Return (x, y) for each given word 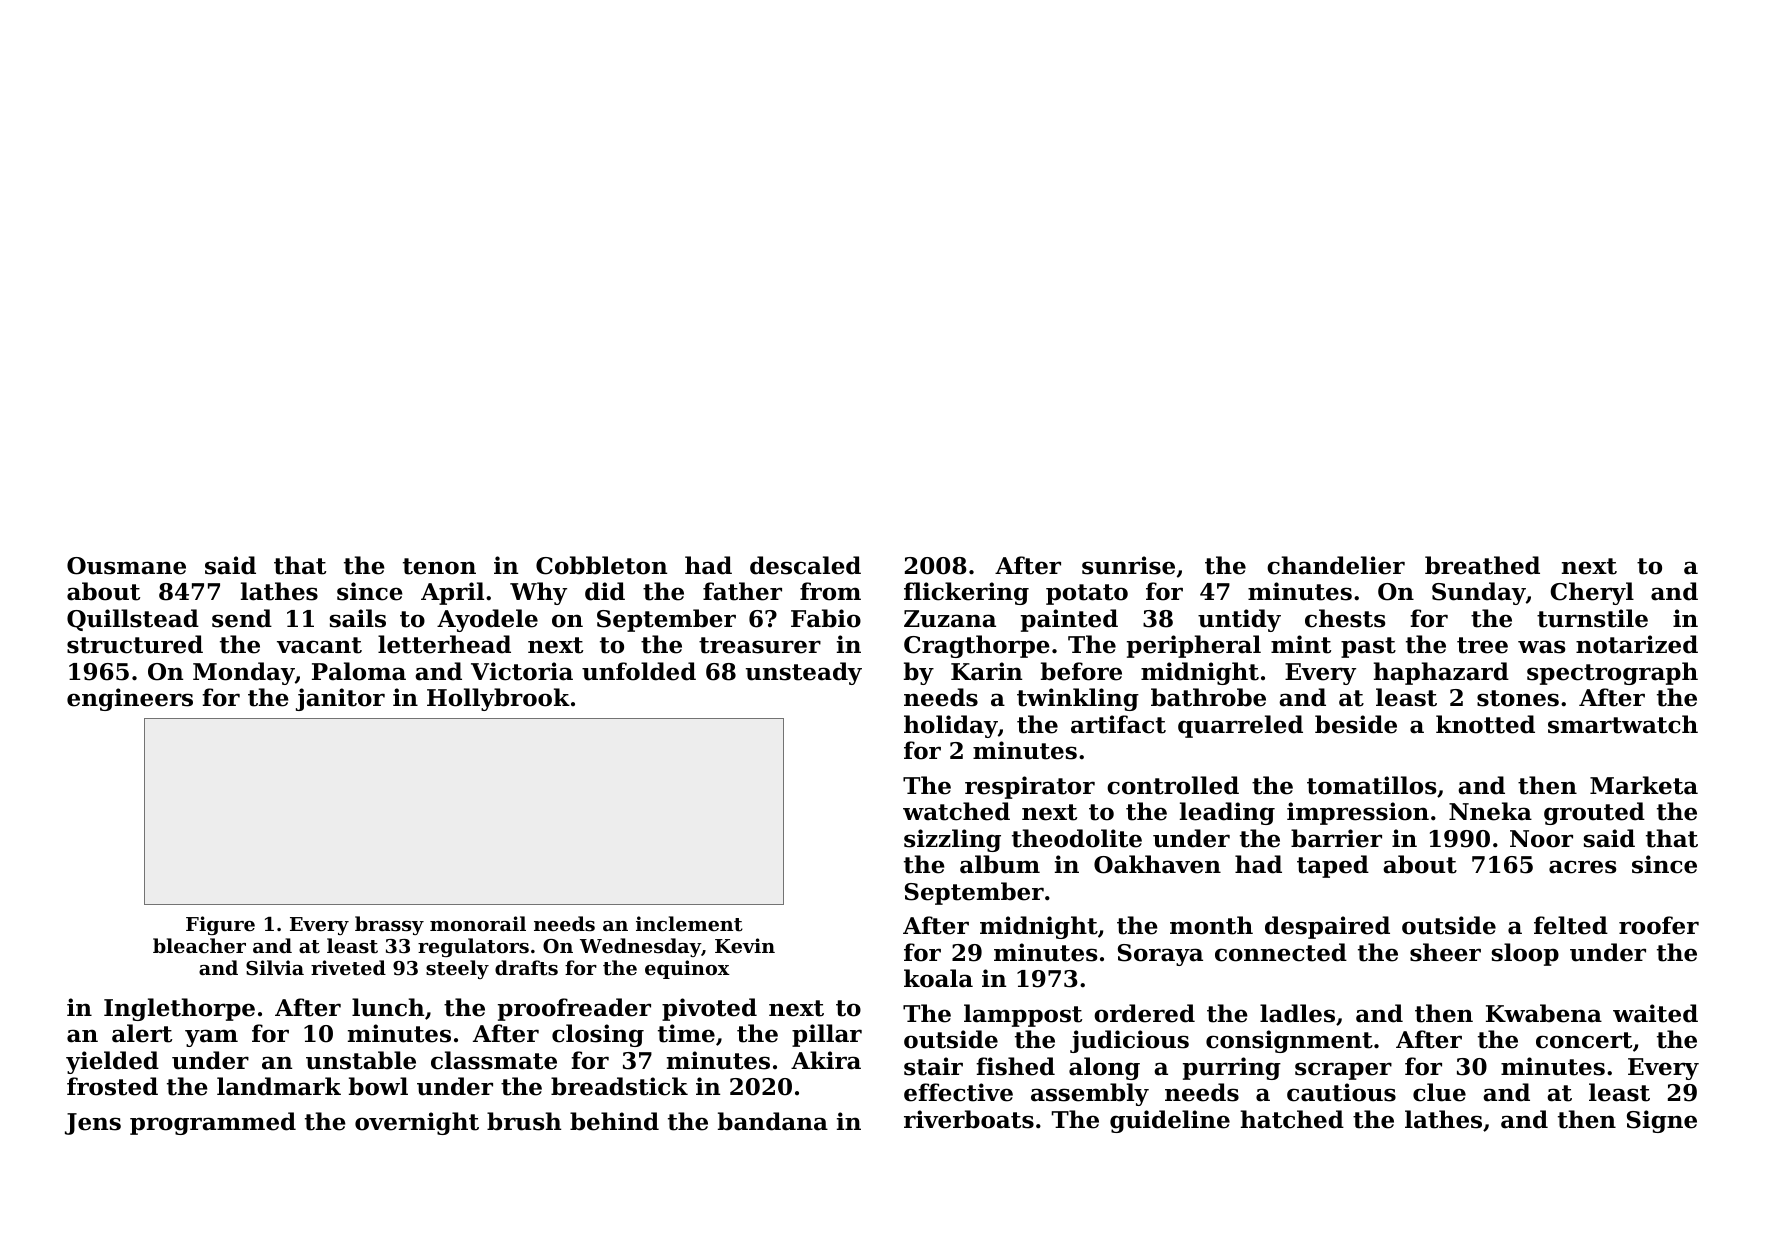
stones (1518, 698)
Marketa (1644, 785)
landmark (279, 1086)
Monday (244, 673)
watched (956, 811)
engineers (130, 699)
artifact (1118, 724)
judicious (1129, 1041)
